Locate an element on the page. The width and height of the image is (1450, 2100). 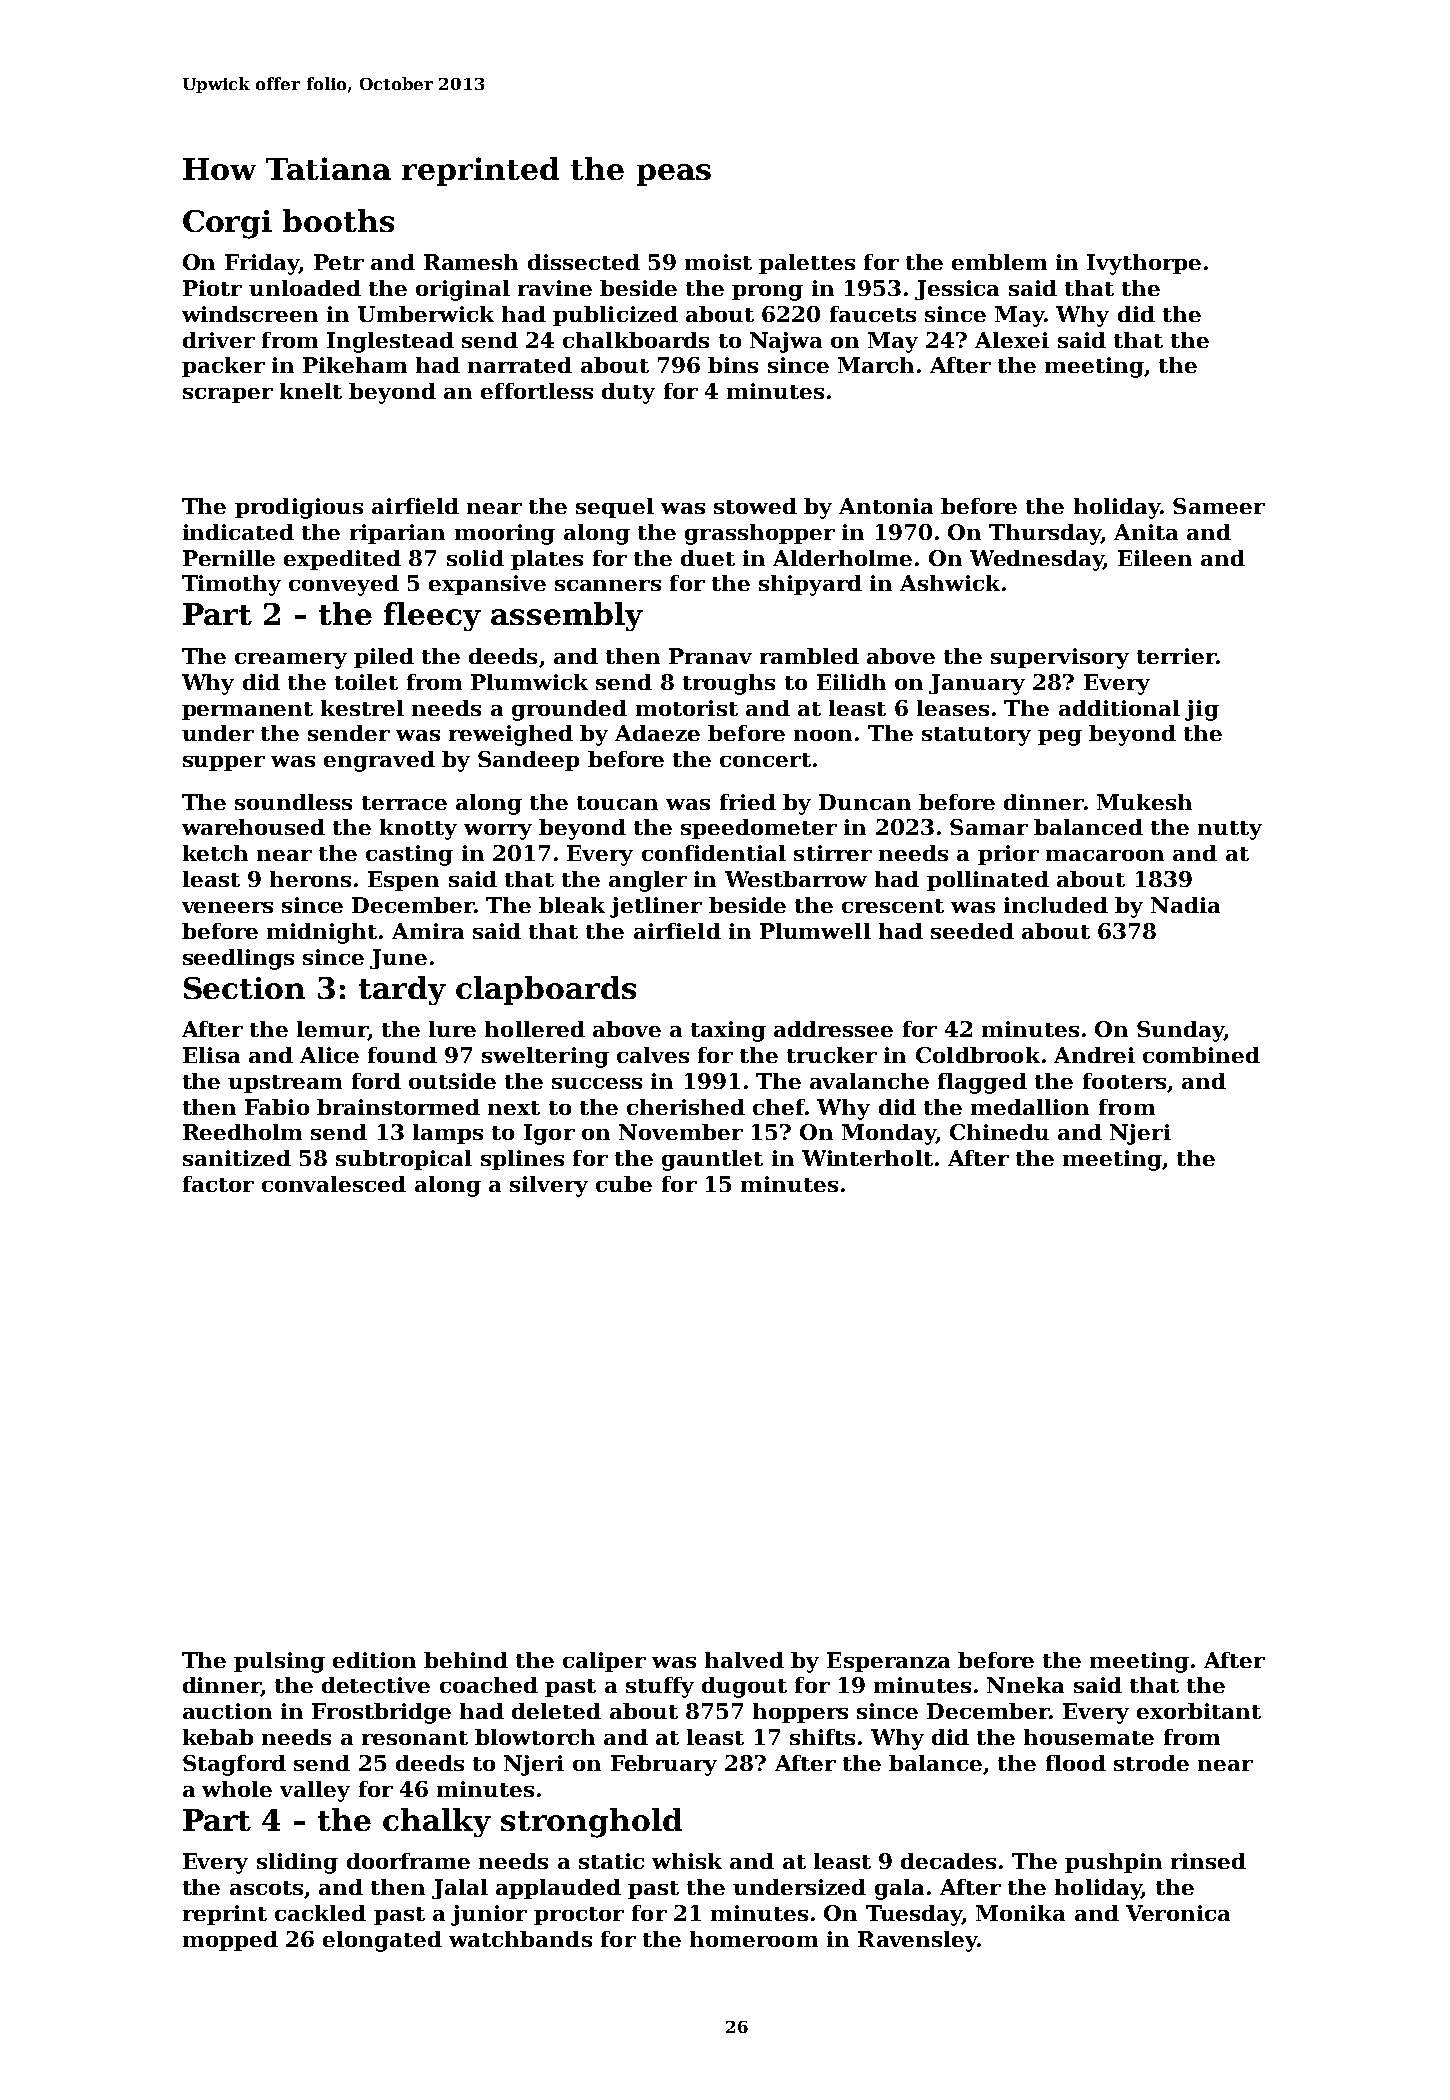
moist is located at coordinates (718, 262).
